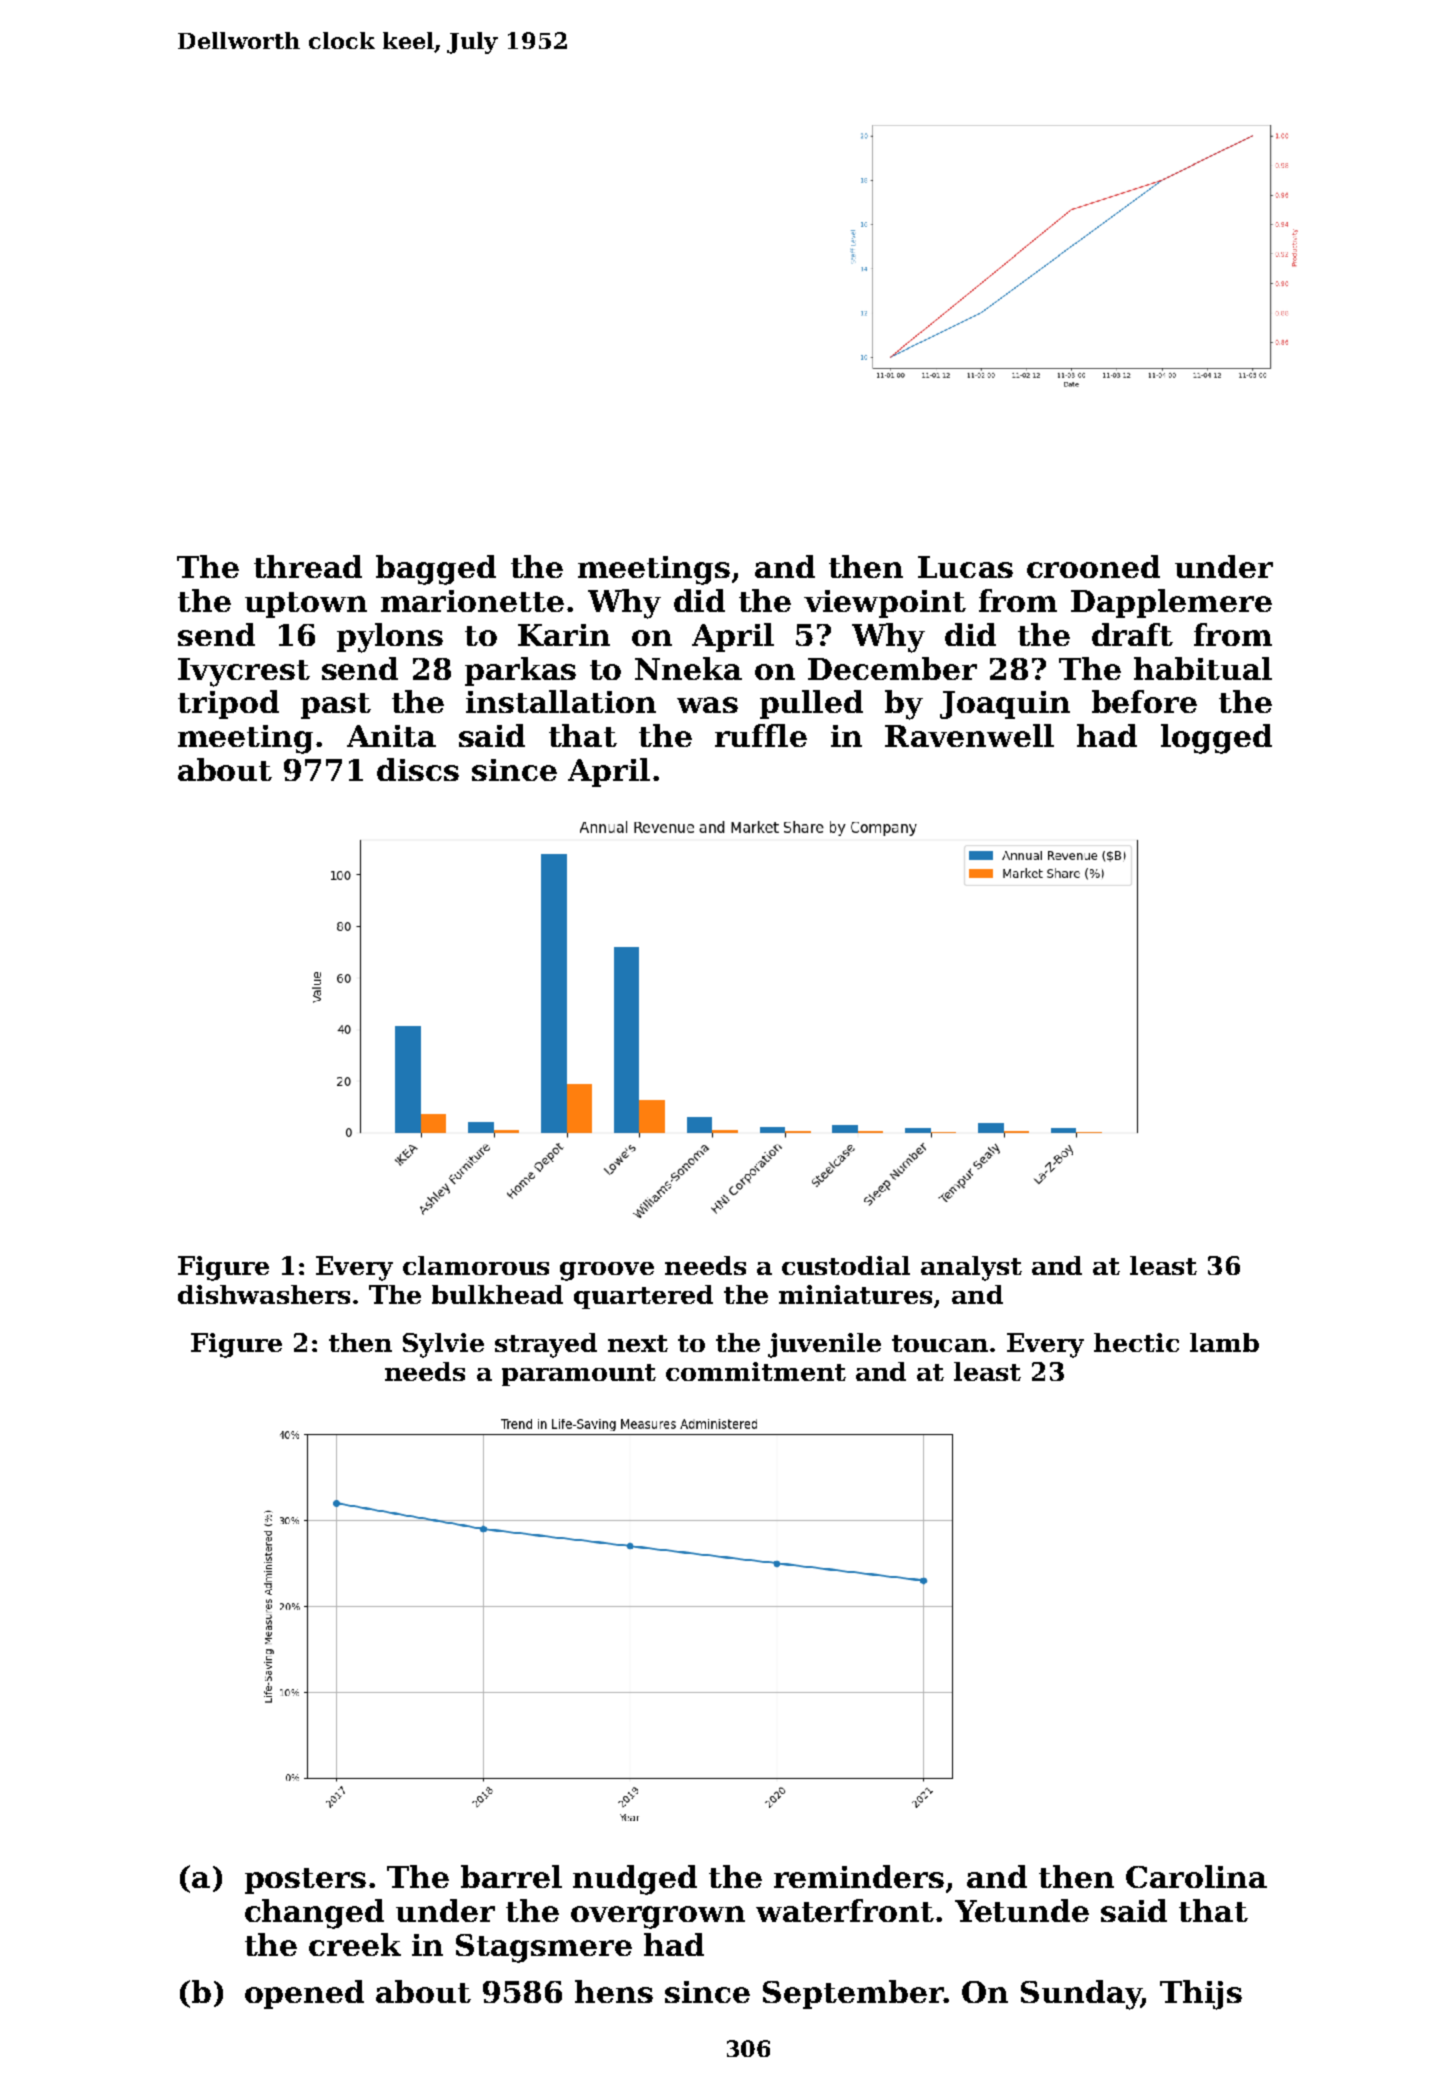 The height and width of the screenshot is (2100, 1450). I want to click on Carolina, so click(1196, 1876).
